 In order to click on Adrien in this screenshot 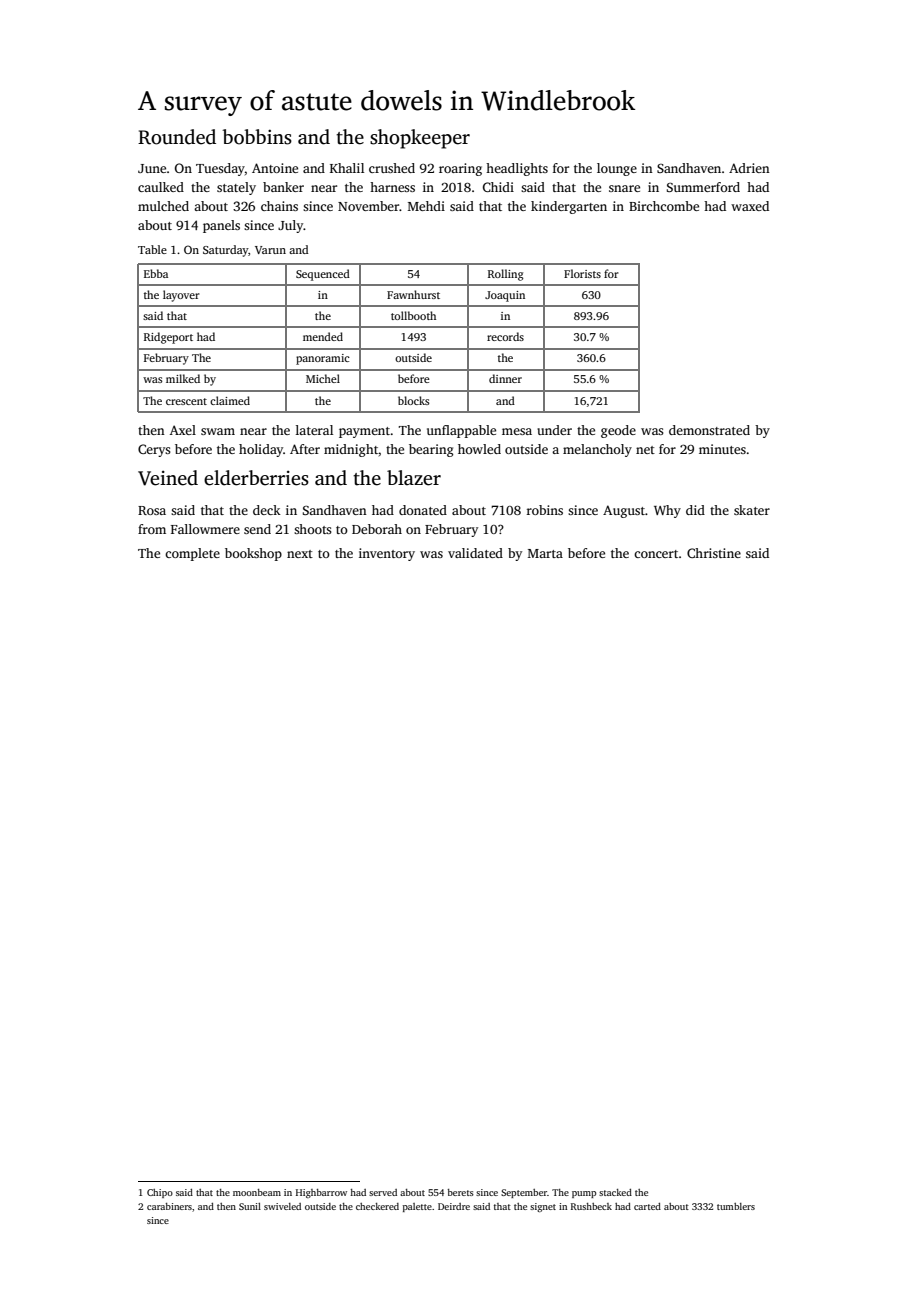, I will do `click(749, 168)`.
